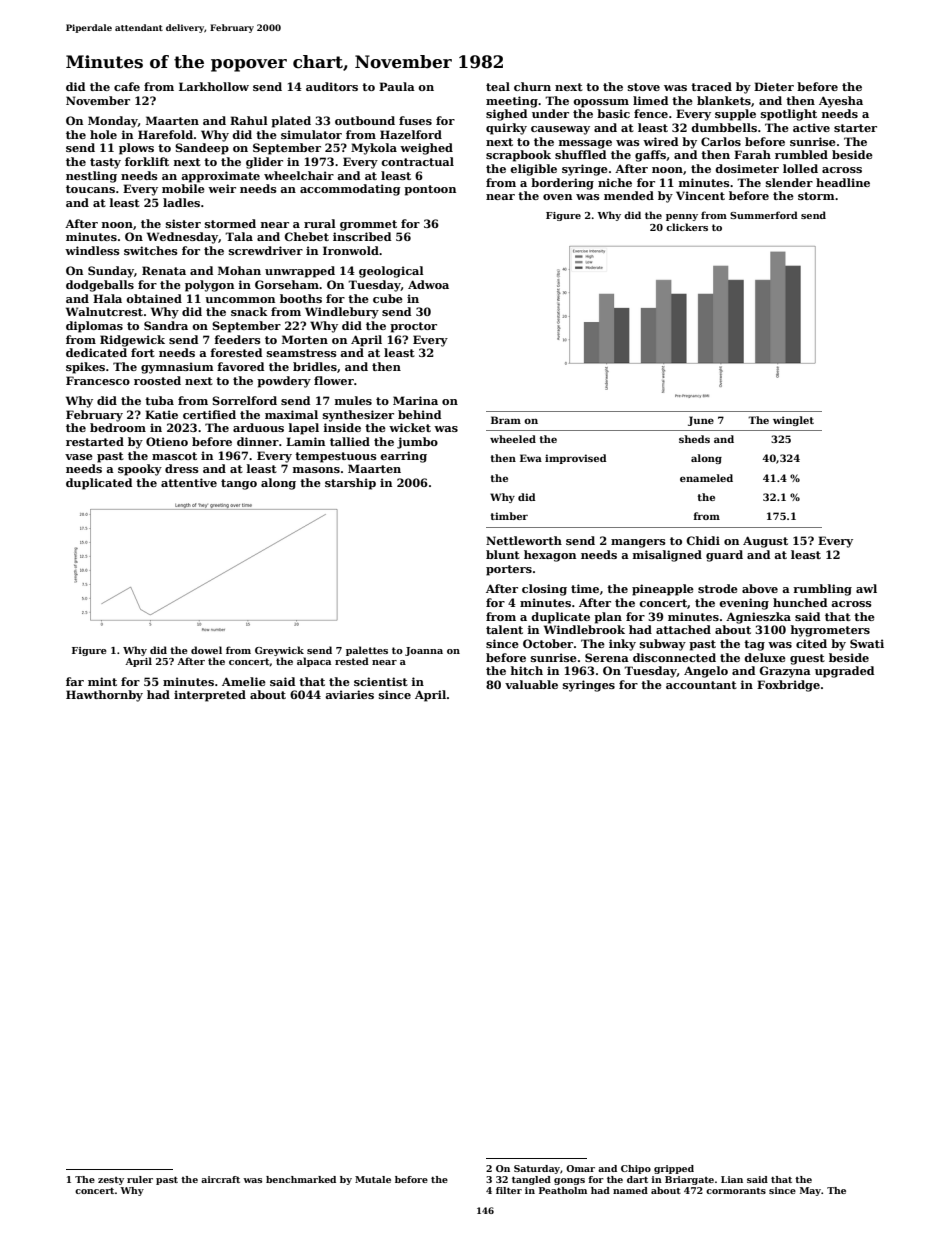  Describe the element at coordinates (301, 1179) in the page. I see `benchmarked` at that location.
